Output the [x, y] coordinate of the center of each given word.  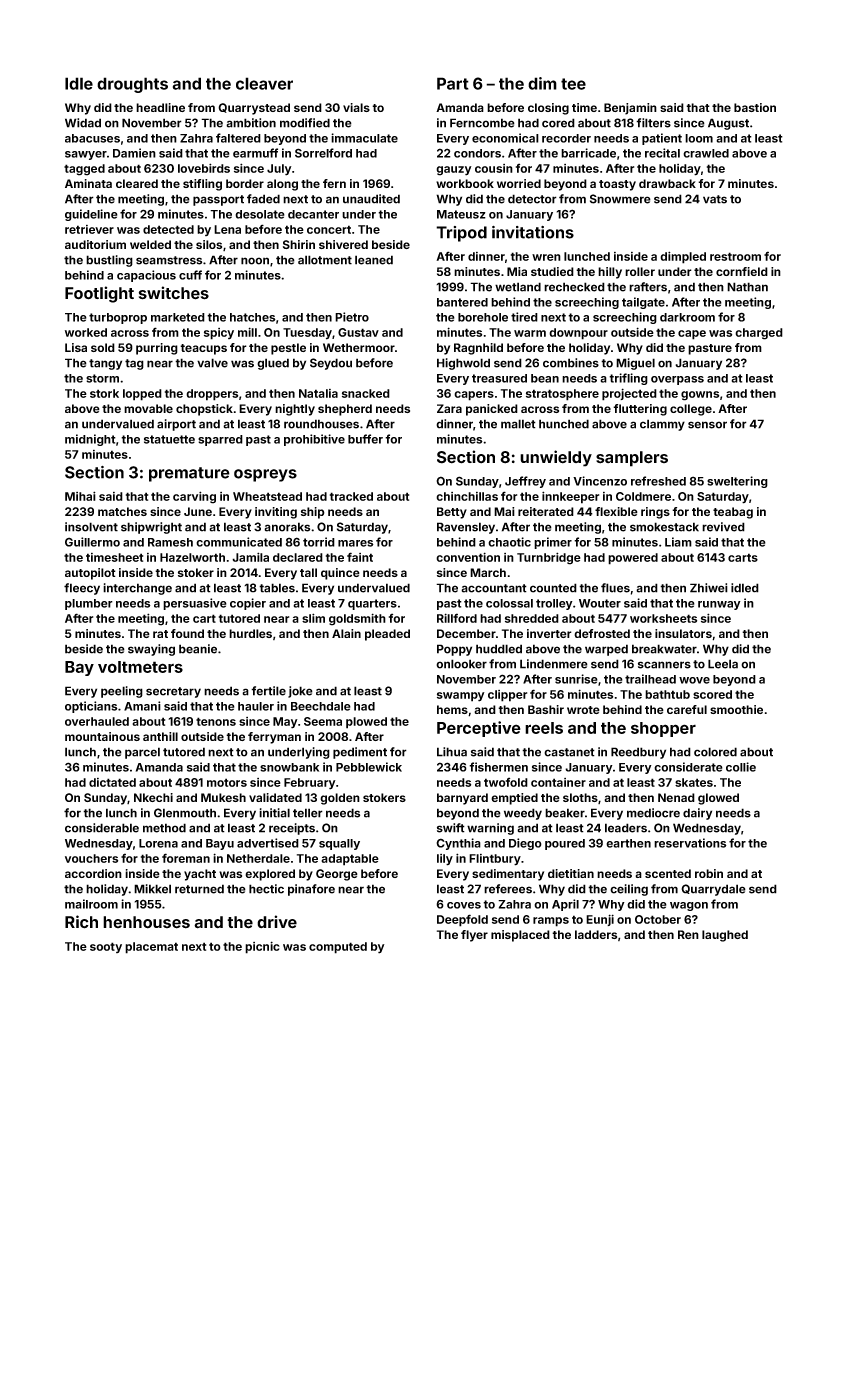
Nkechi [153, 797]
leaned [374, 260]
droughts [132, 85]
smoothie [736, 709]
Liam [678, 542]
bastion [755, 107]
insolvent [91, 527]
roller [640, 271]
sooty [106, 947]
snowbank [289, 767]
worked [86, 332]
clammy [662, 425]
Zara [449, 408]
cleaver [264, 83]
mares [356, 543]
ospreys [265, 475]
